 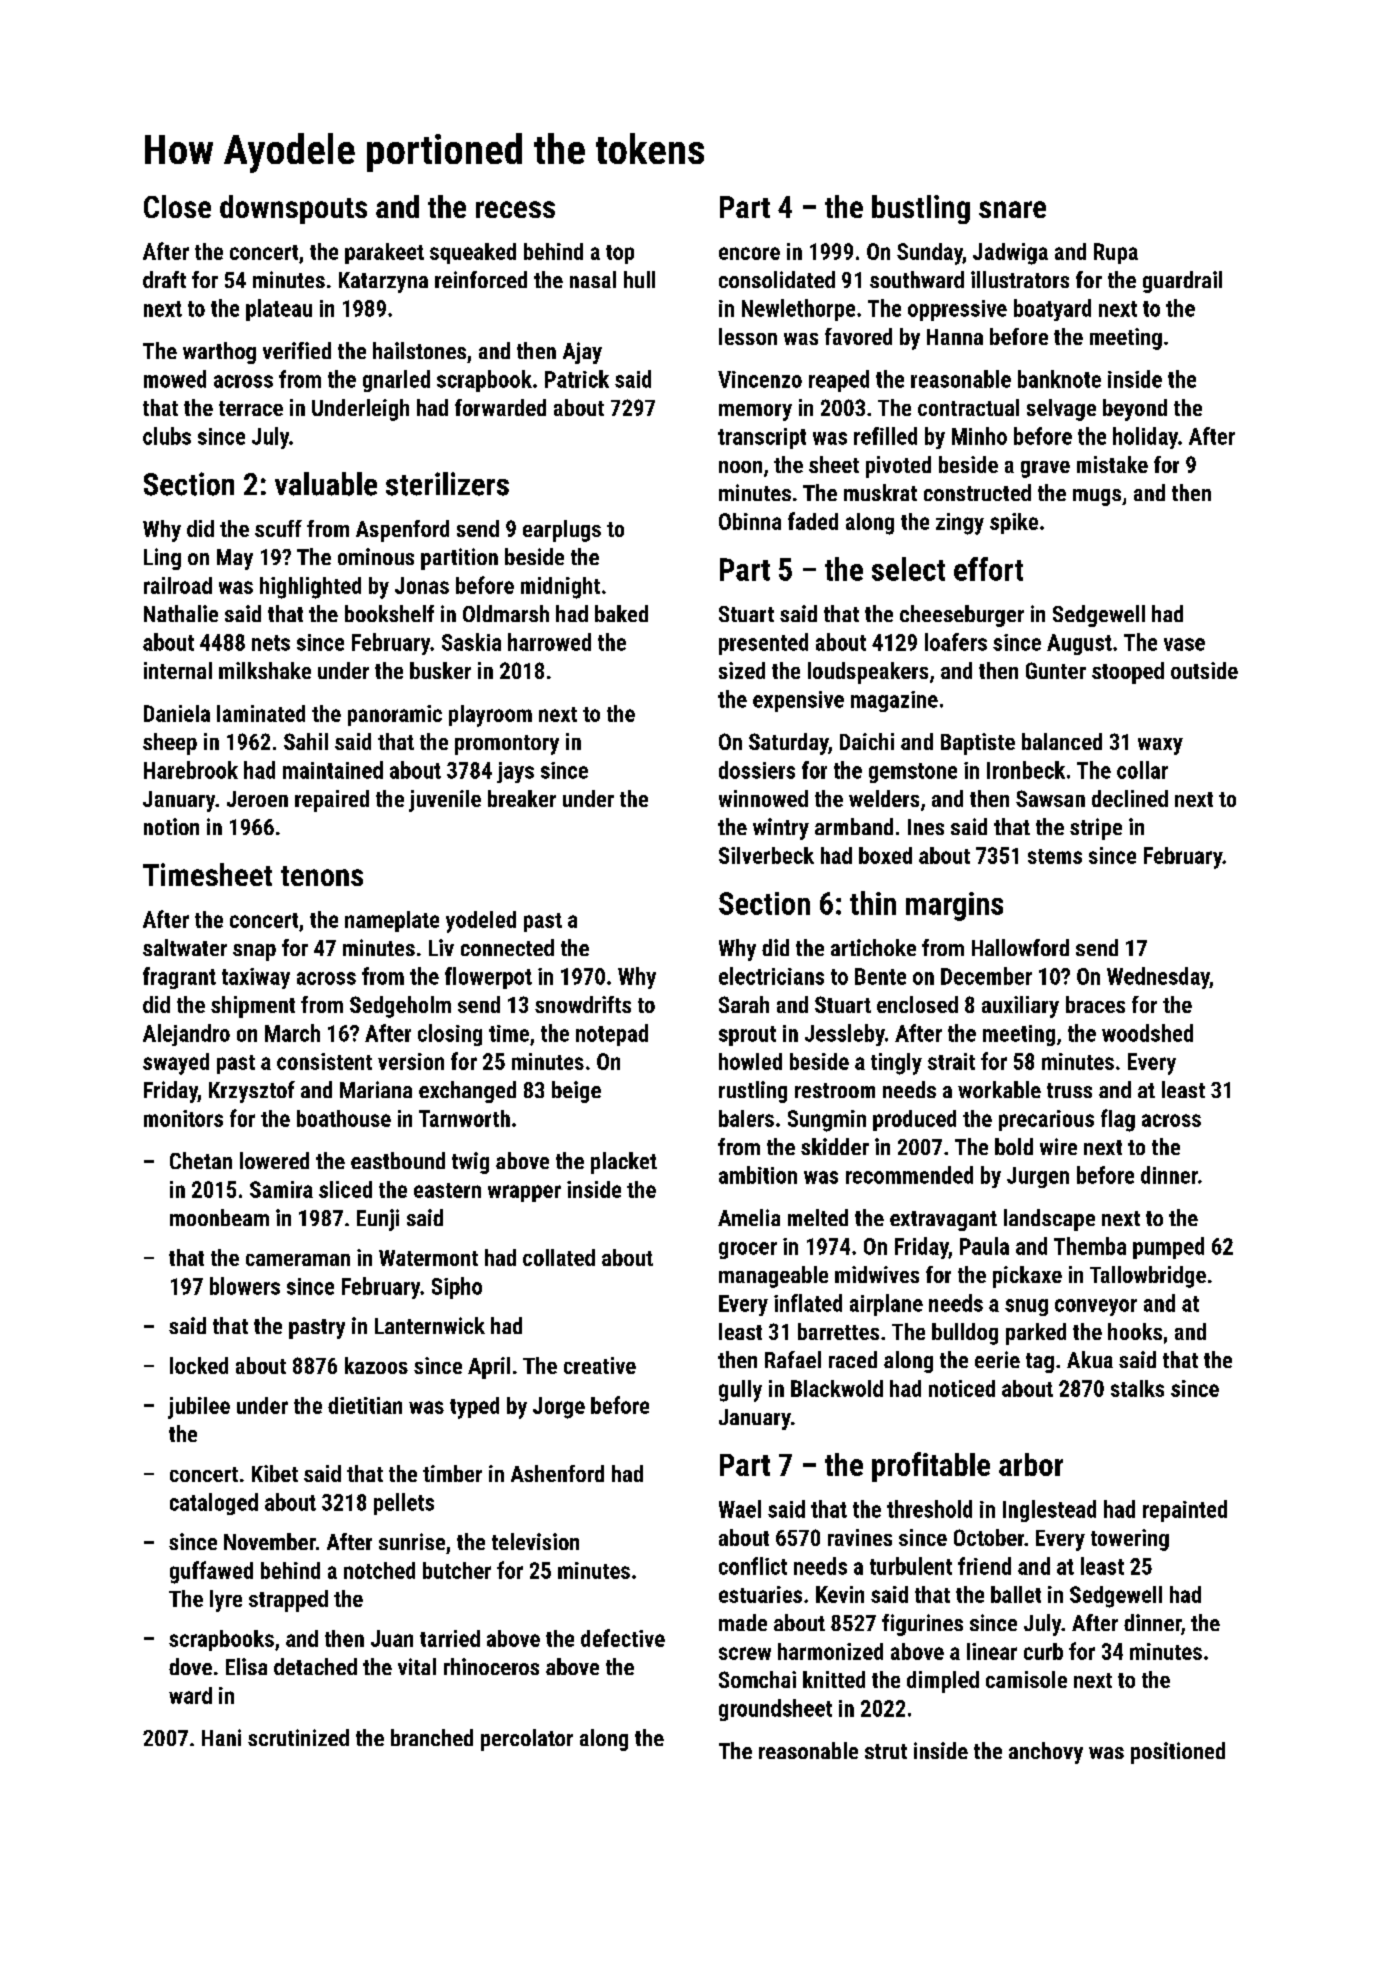 I want to click on snug, so click(x=1026, y=1307).
